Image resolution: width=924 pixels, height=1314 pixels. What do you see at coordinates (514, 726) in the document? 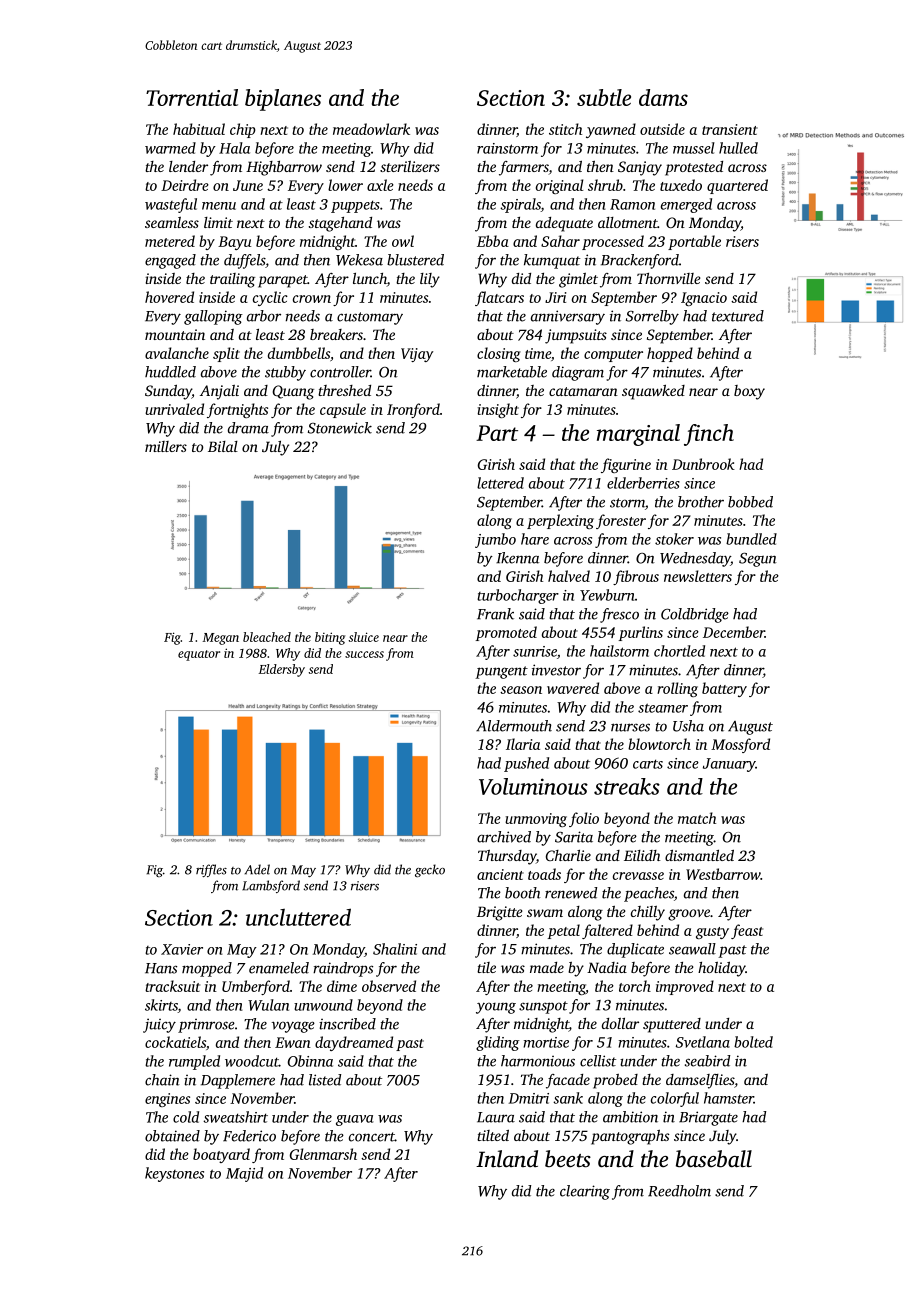
I see `Aldermouth` at bounding box center [514, 726].
